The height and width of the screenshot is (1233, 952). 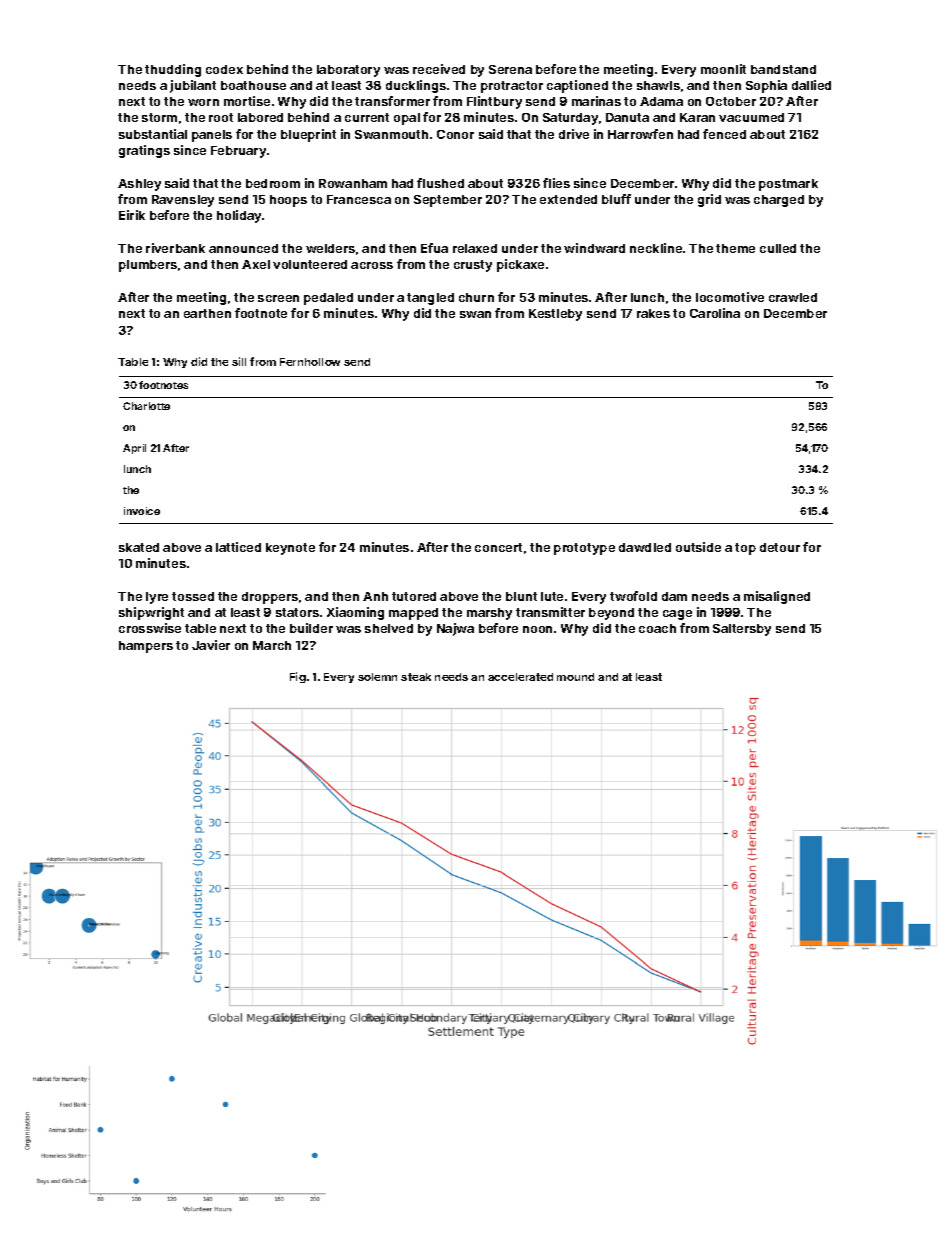 What do you see at coordinates (430, 299) in the screenshot?
I see `tangled` at bounding box center [430, 299].
